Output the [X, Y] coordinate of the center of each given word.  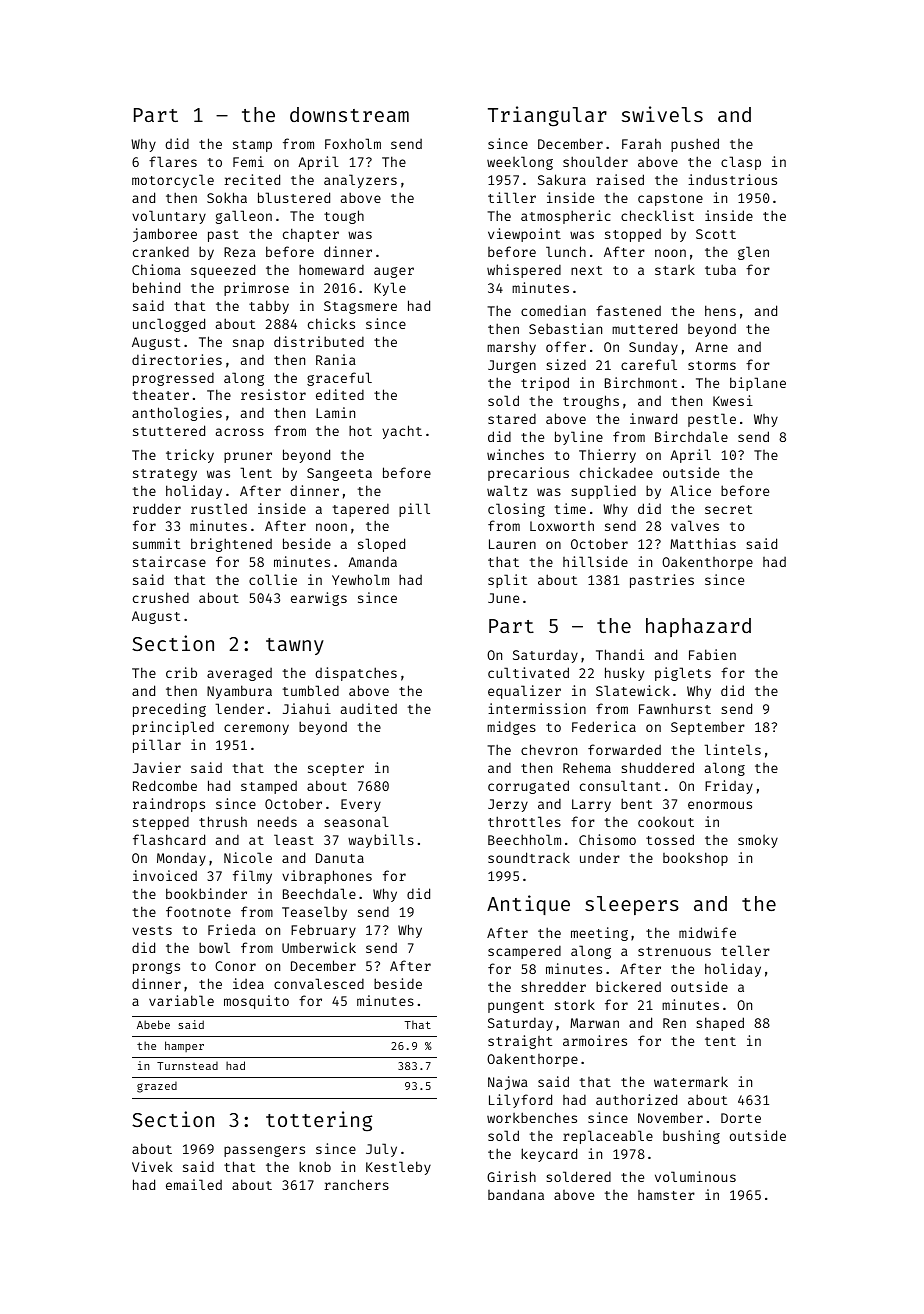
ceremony [256, 729]
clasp [741, 163]
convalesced [319, 983]
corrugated [528, 787]
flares [173, 161]
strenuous [674, 951]
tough [344, 217]
